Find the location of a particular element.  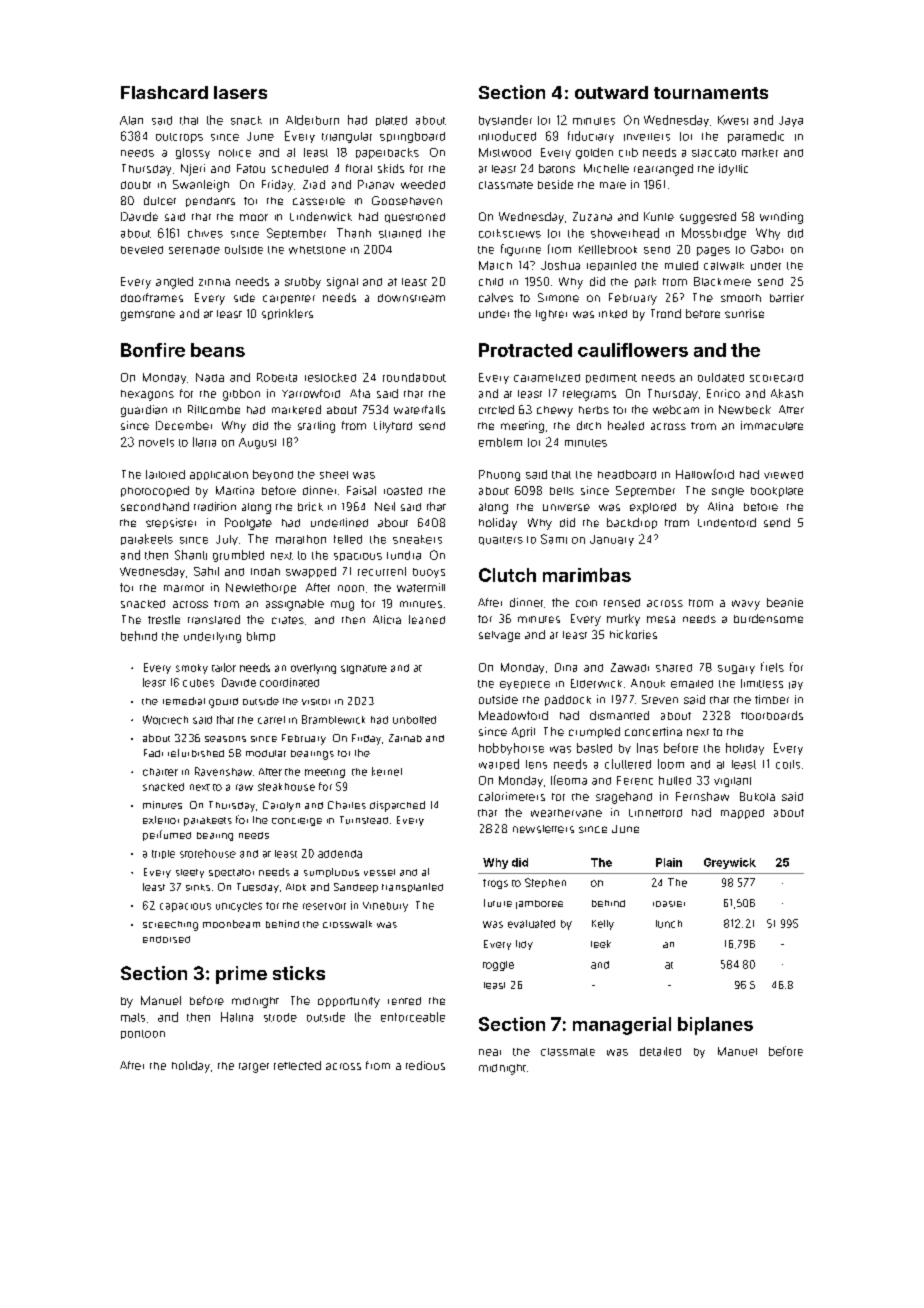

gemstone is located at coordinates (148, 316).
